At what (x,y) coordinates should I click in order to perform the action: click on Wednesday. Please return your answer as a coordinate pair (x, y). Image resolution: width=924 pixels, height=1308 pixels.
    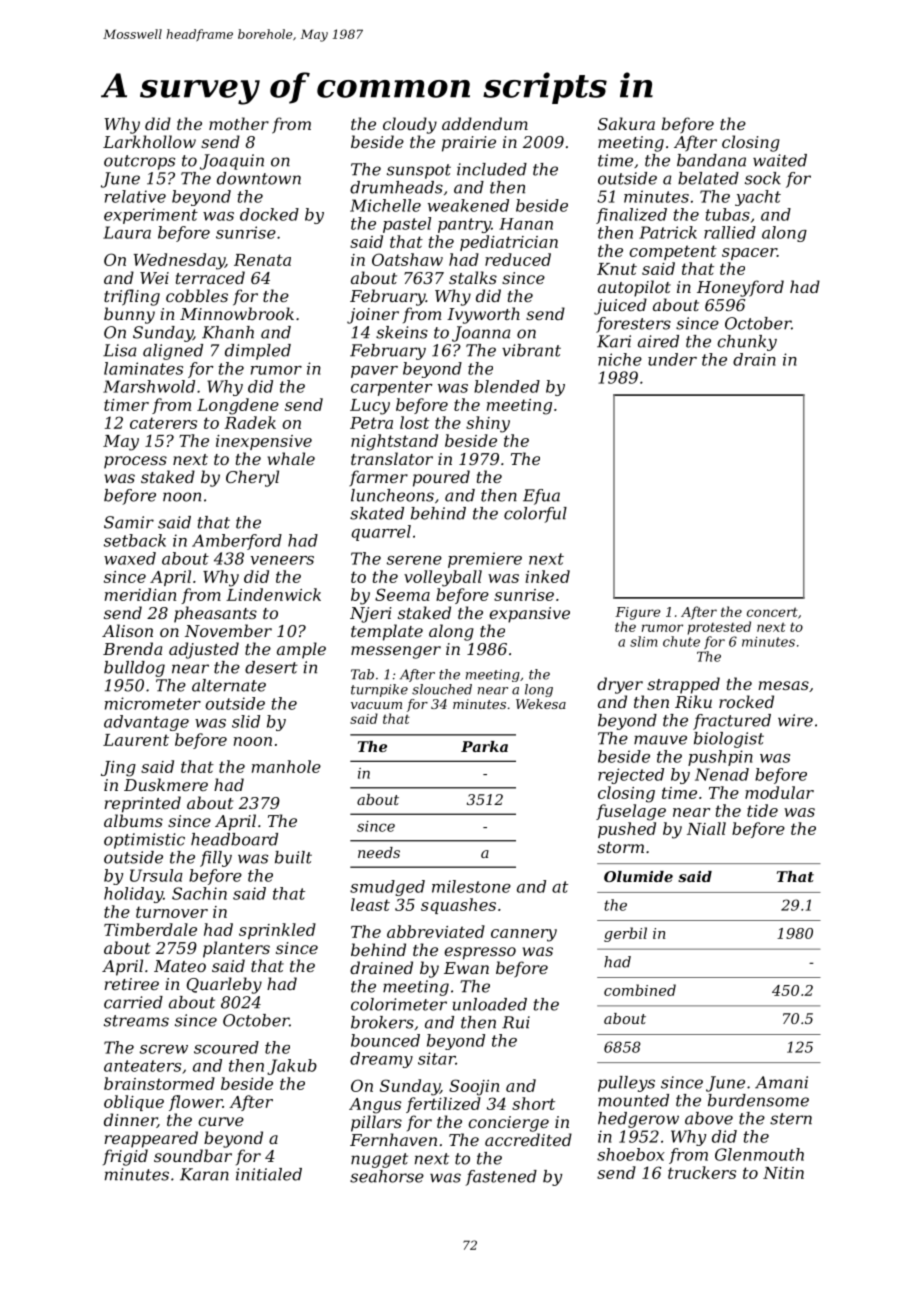
    Looking at the image, I should click on (179, 261).
